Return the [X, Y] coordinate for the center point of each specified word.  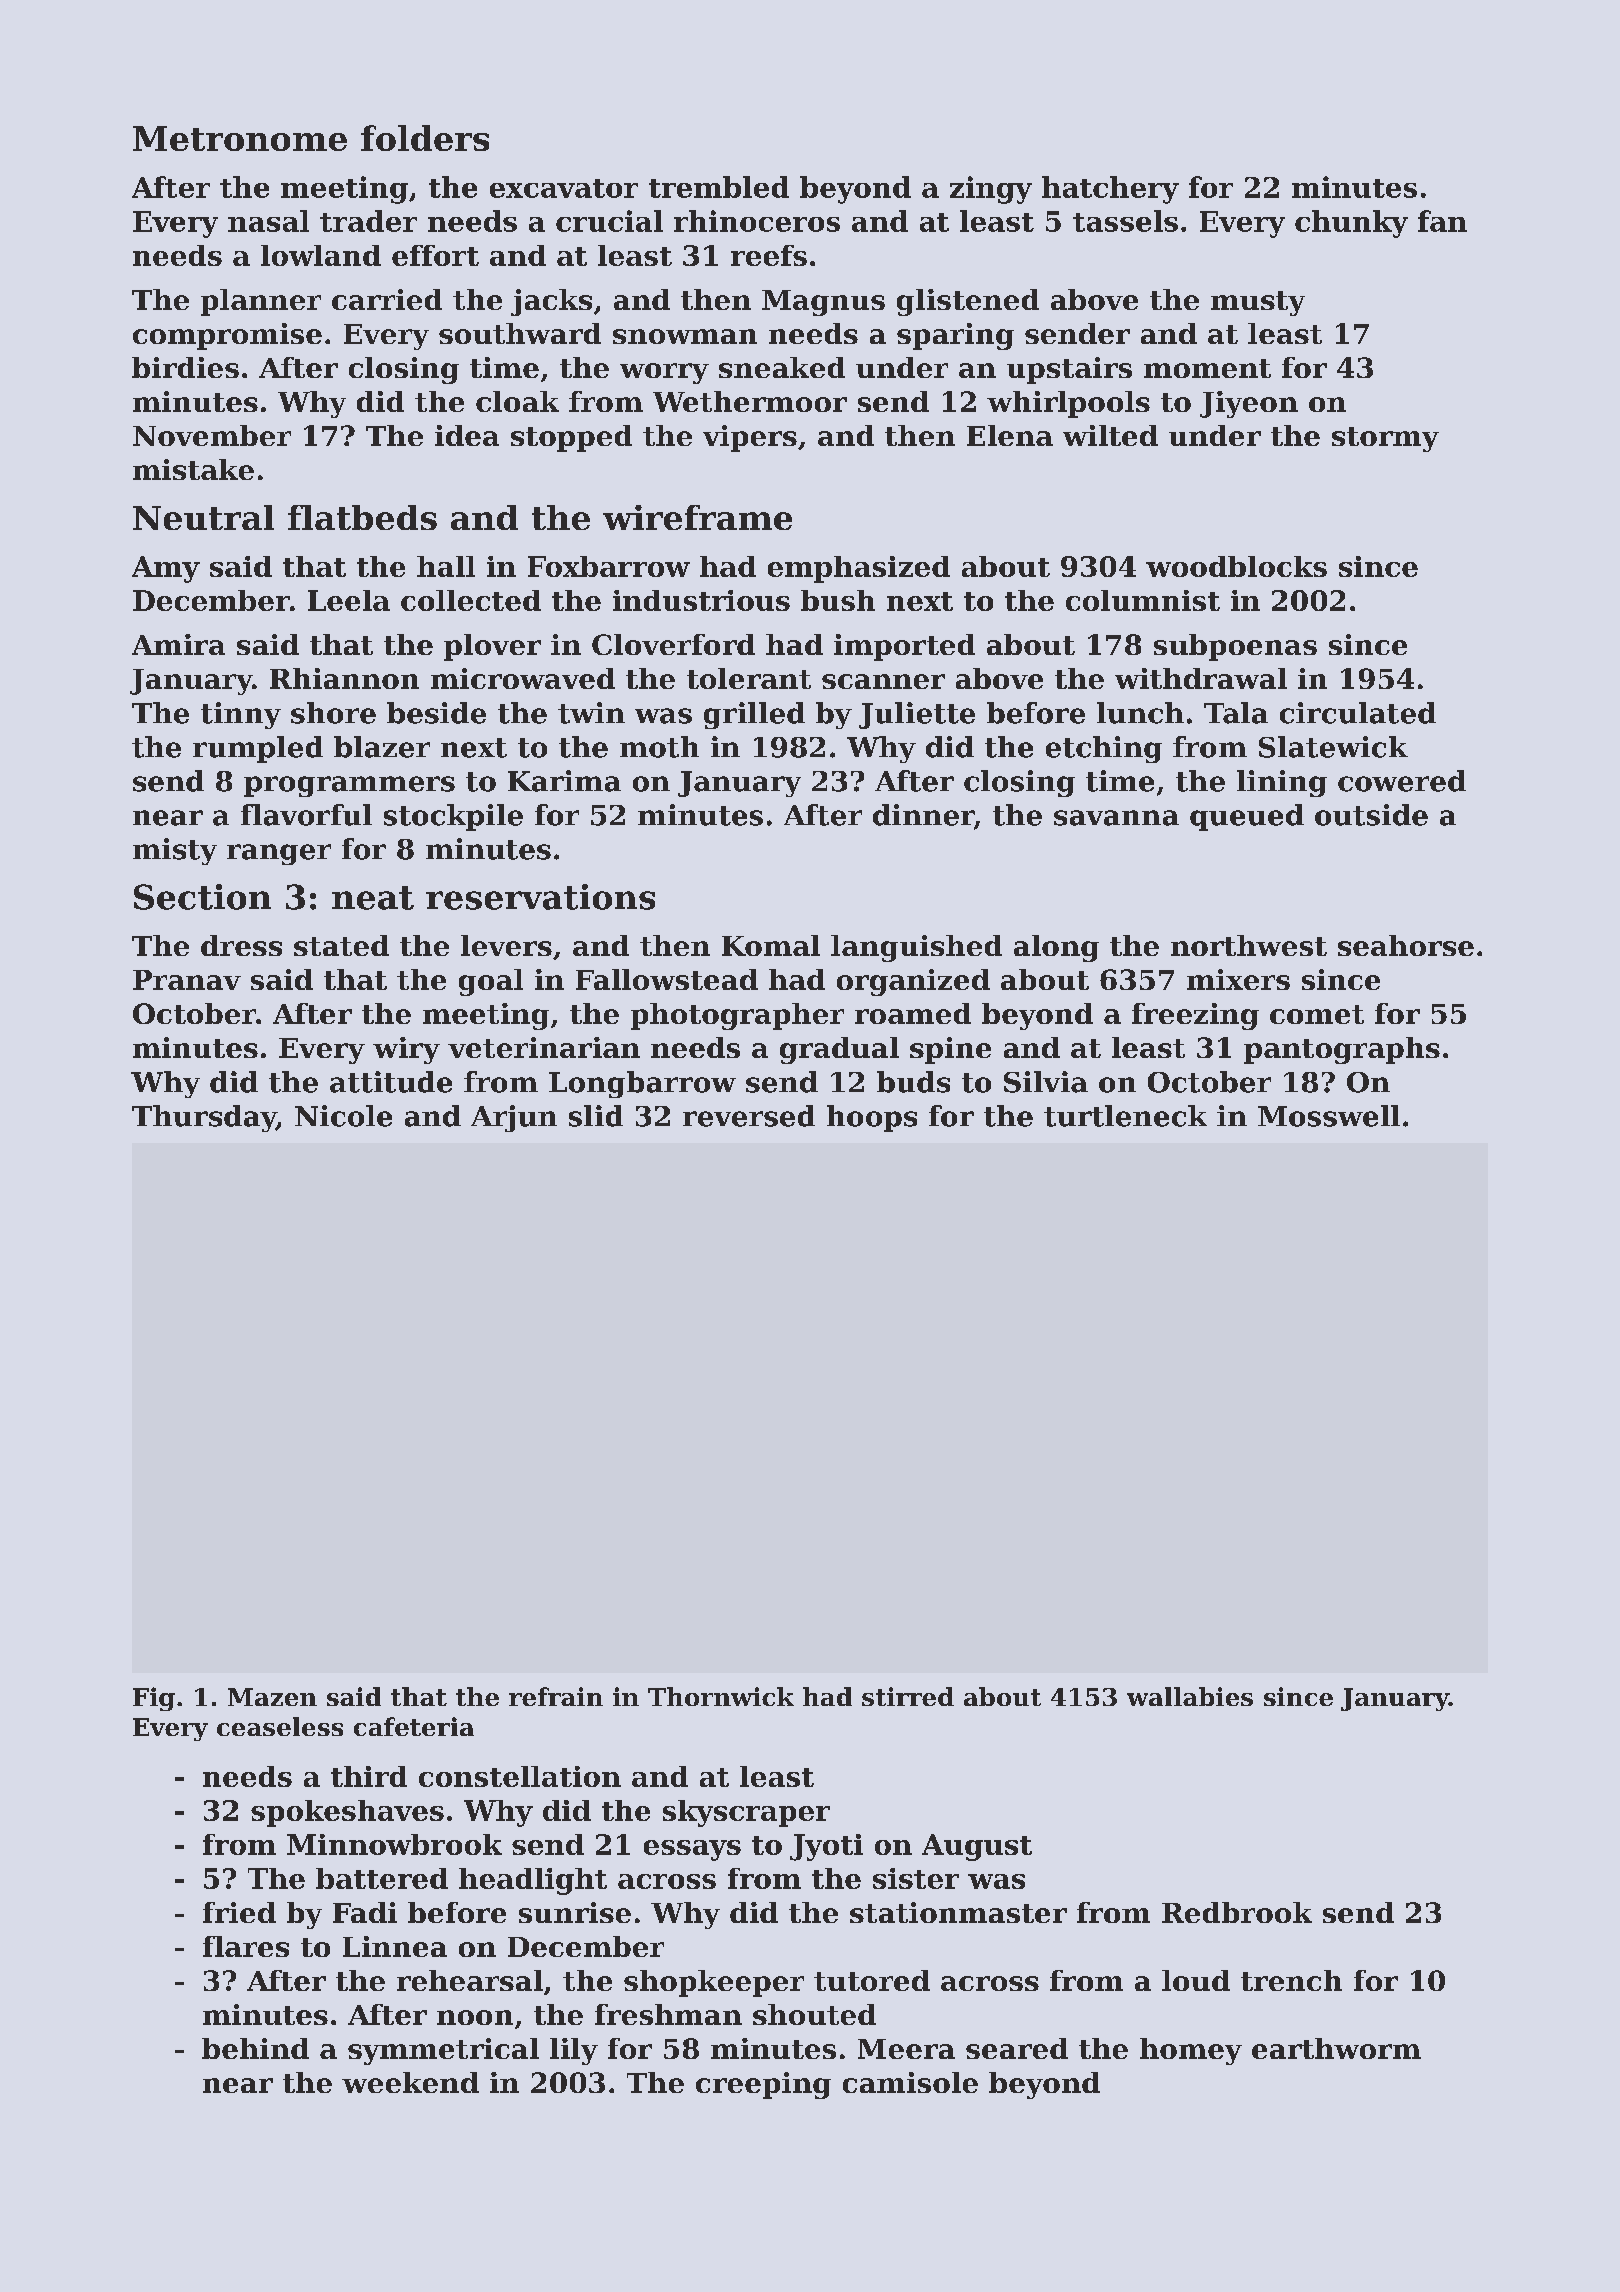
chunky [1351, 224]
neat [373, 898]
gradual [839, 1050]
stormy [1385, 439]
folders [425, 138]
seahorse [1406, 945]
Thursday [204, 1118]
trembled [719, 187]
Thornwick [721, 1696]
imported [904, 647]
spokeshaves [347, 1813]
